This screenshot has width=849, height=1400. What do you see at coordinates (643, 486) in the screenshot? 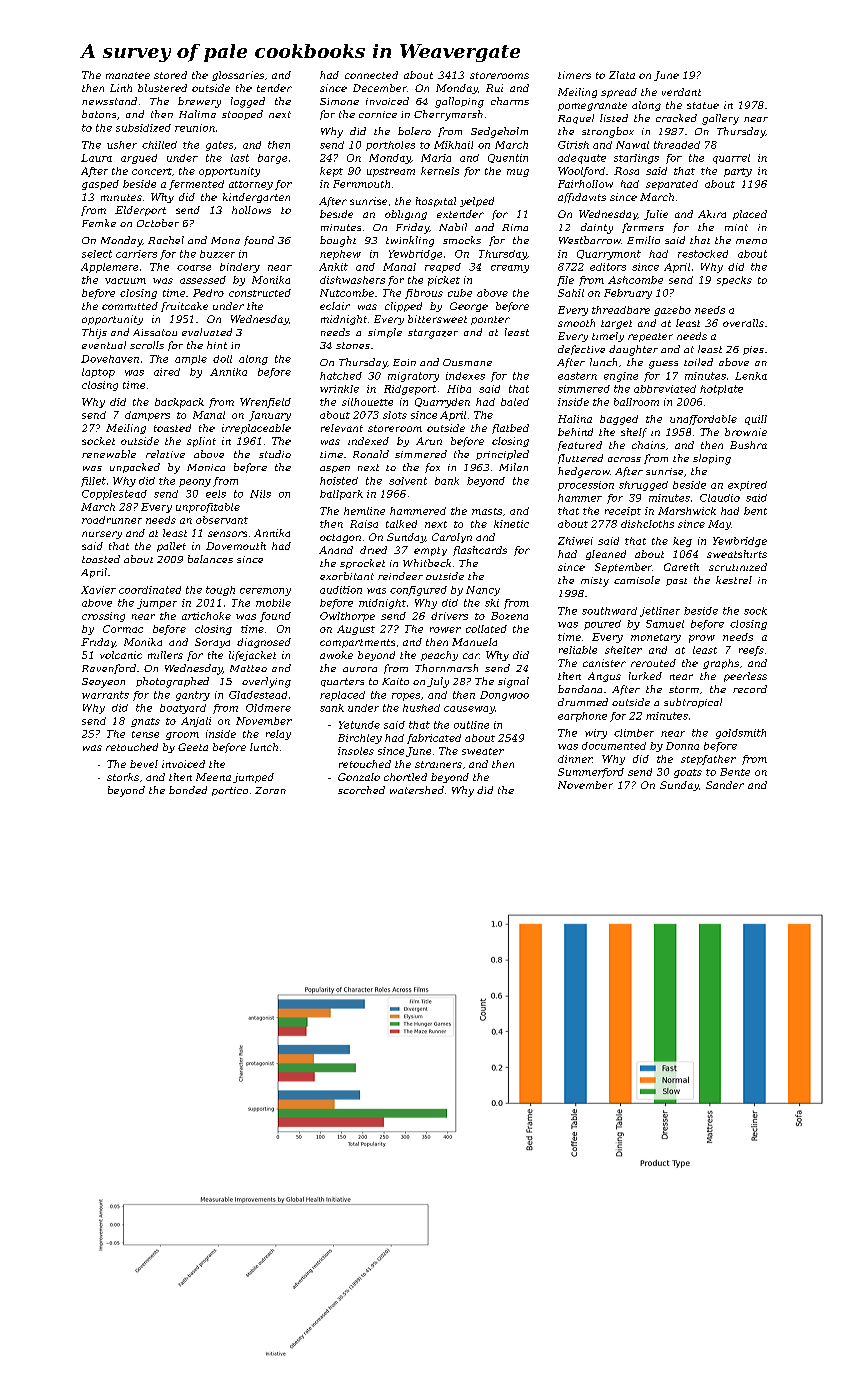
I see `shrugged` at bounding box center [643, 486].
